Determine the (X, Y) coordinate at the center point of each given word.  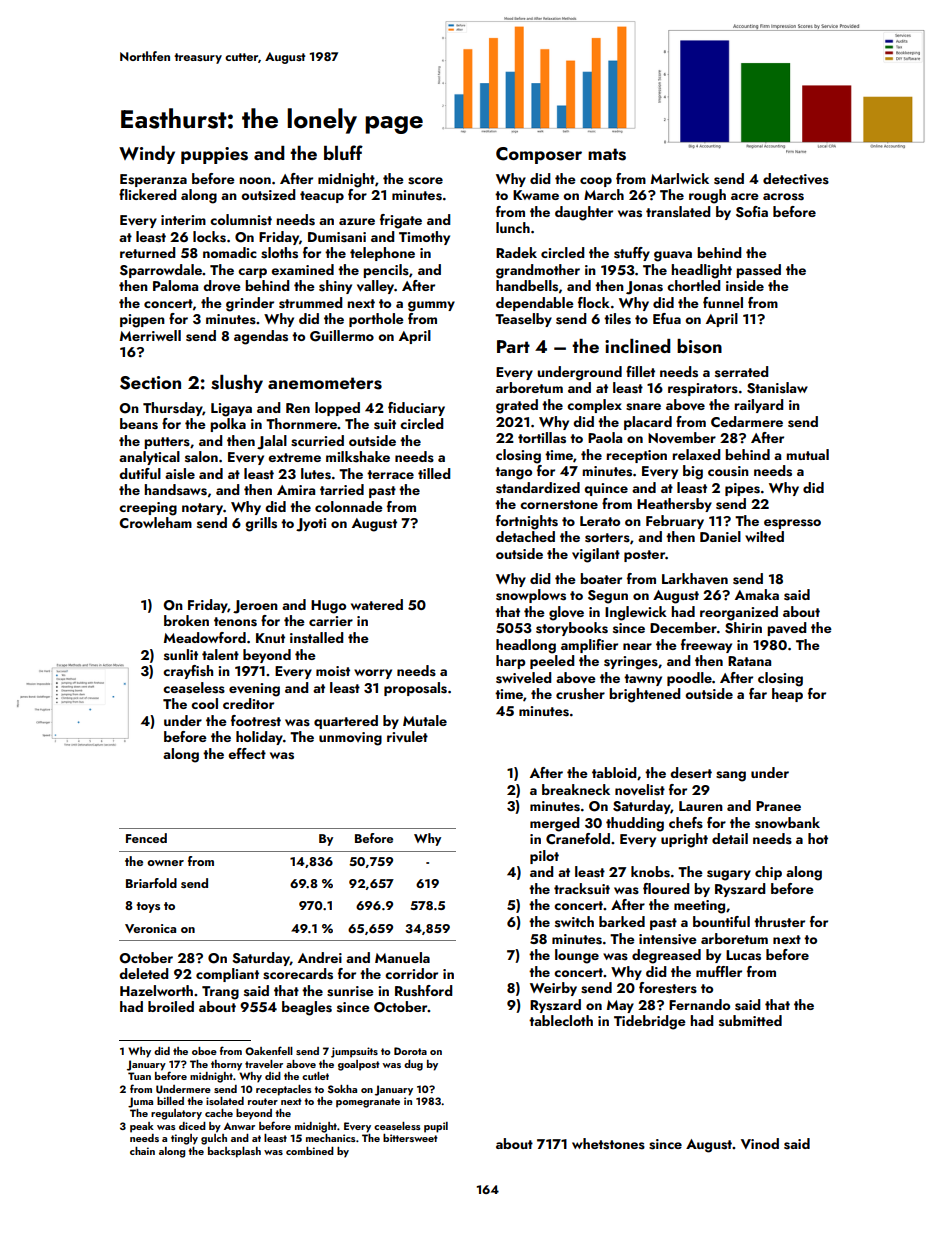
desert (691, 773)
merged (554, 824)
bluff (343, 152)
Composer (539, 155)
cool (204, 703)
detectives (796, 179)
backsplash (234, 1152)
